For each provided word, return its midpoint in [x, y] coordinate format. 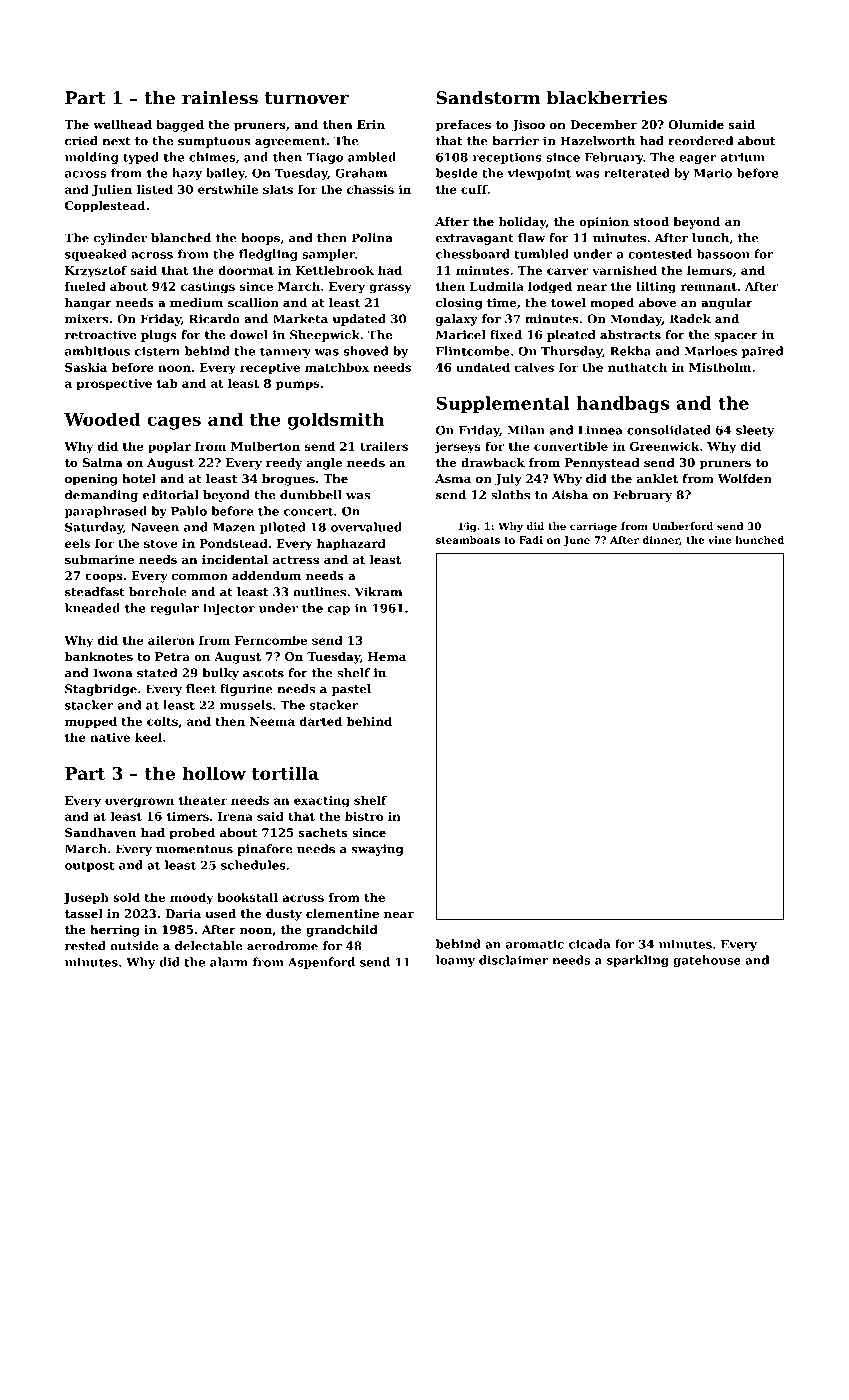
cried [81, 141]
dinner [661, 540]
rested [85, 946]
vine [719, 540]
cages [174, 423]
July [508, 480]
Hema [387, 656]
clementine [342, 913]
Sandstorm [488, 98]
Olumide [696, 124]
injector [229, 609]
